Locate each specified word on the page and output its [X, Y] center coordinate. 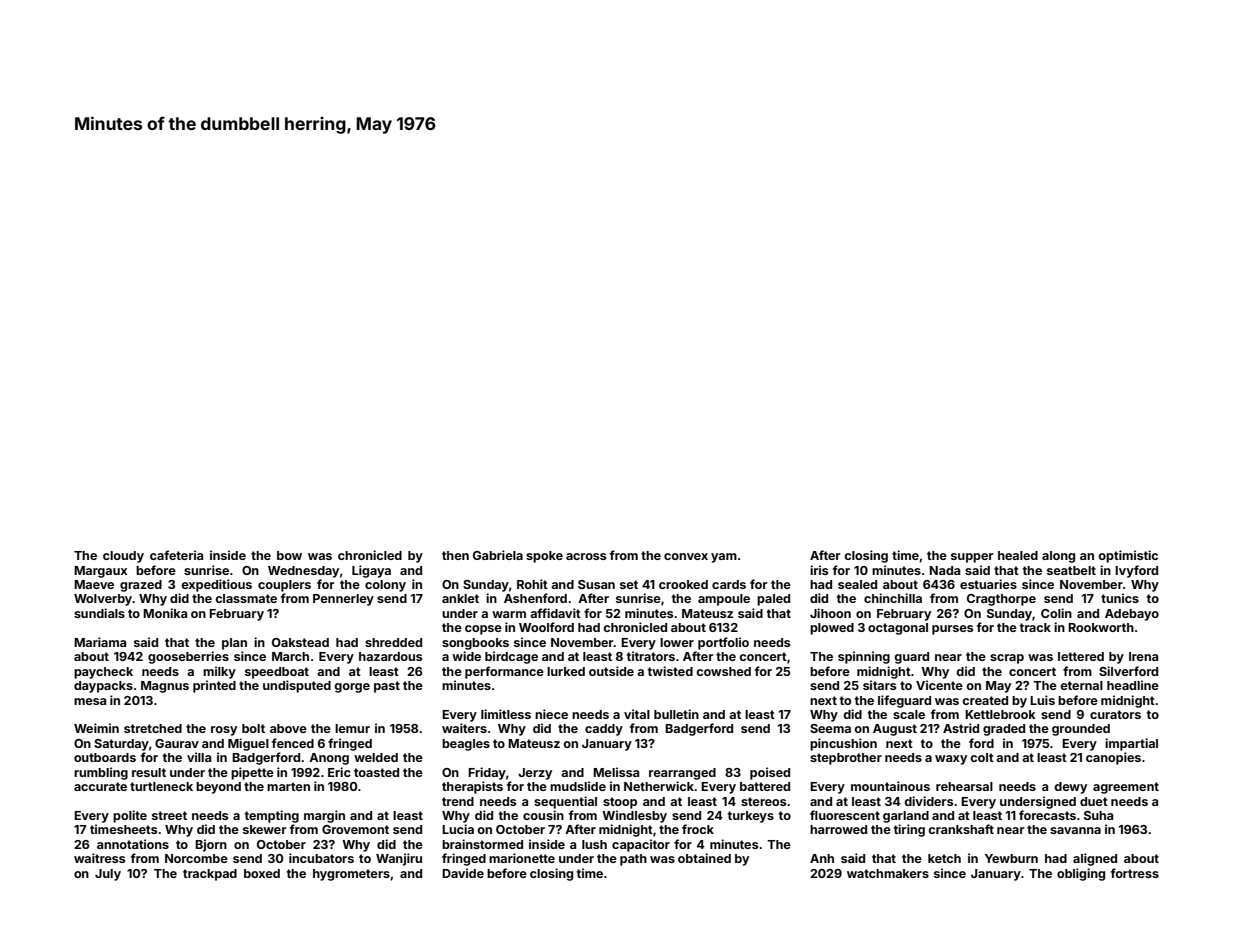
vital [637, 714]
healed [1018, 555]
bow [289, 555]
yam [724, 558]
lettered [1081, 656]
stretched [153, 728]
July [108, 875]
